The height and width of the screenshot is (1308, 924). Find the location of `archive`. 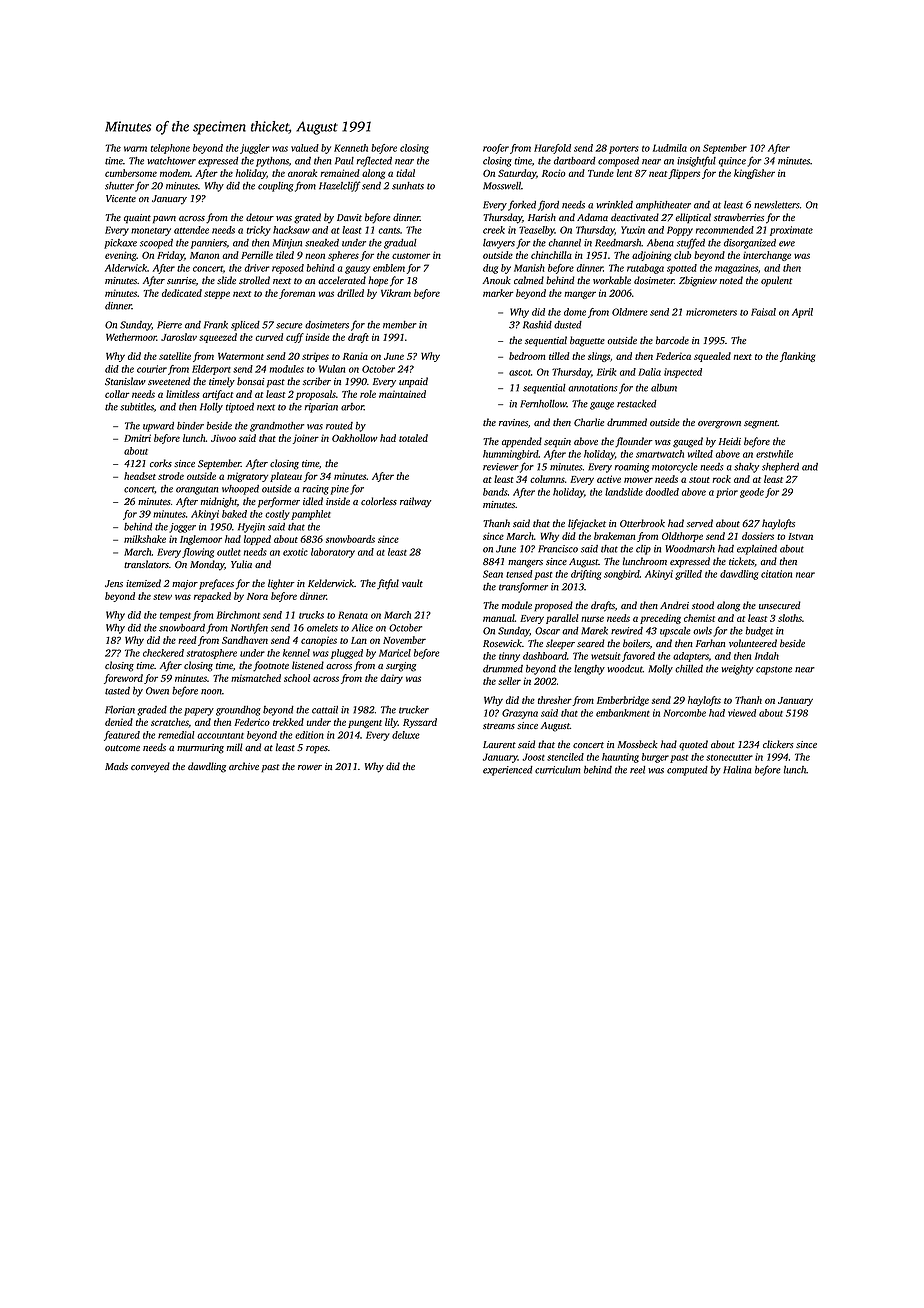

archive is located at coordinates (244, 766).
